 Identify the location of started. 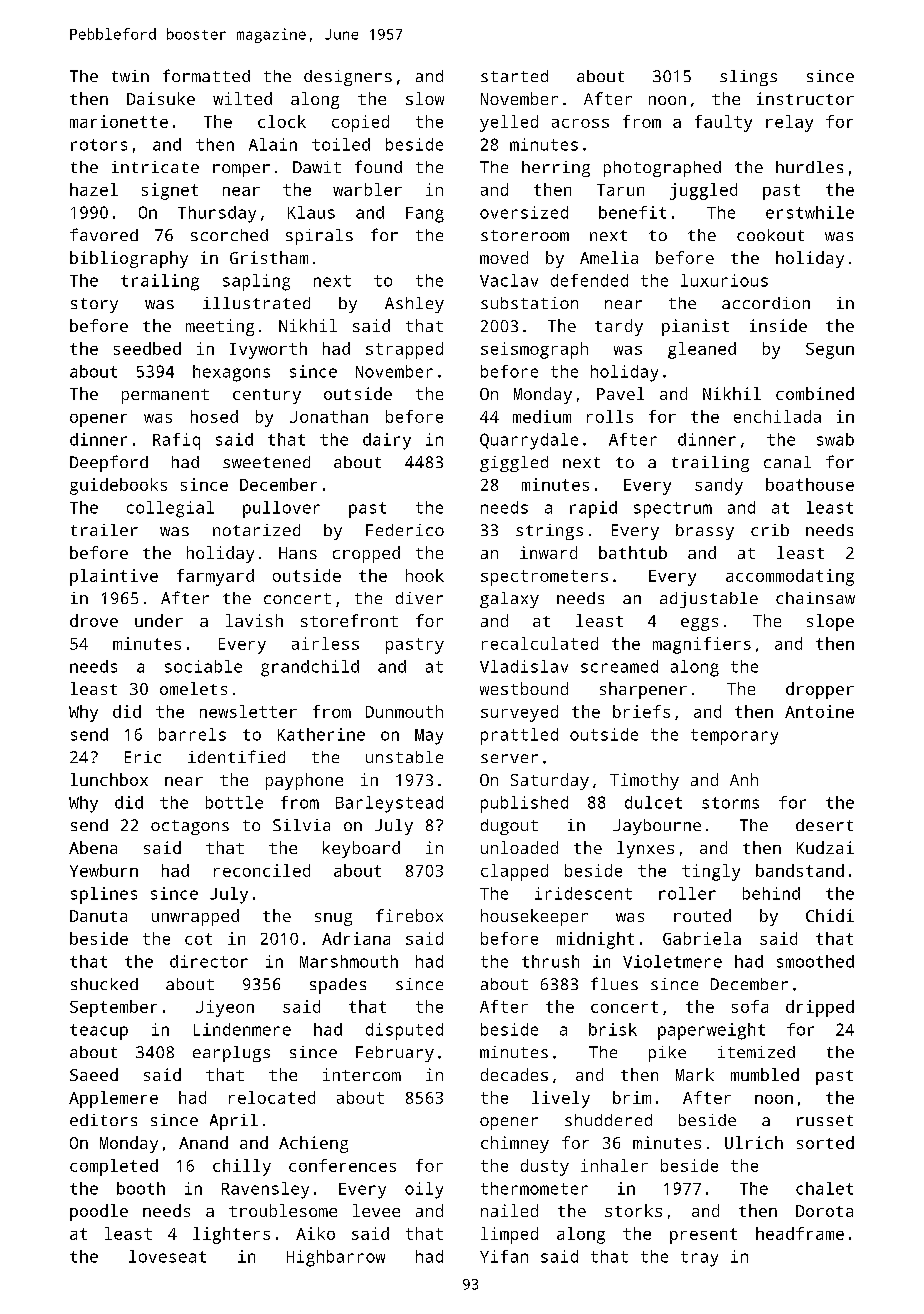
(514, 76).
